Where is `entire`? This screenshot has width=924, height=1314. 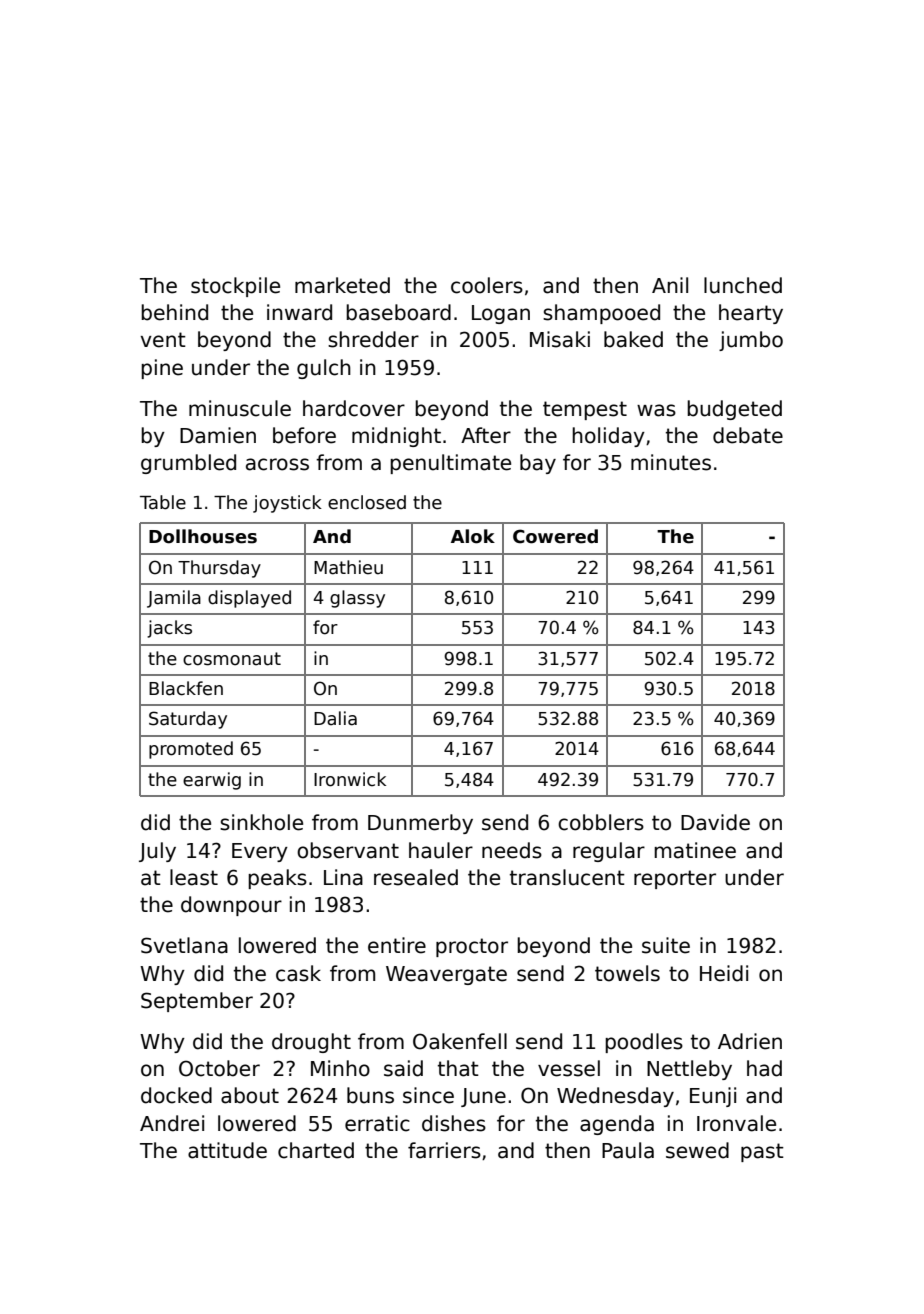
entire is located at coordinates (397, 945).
